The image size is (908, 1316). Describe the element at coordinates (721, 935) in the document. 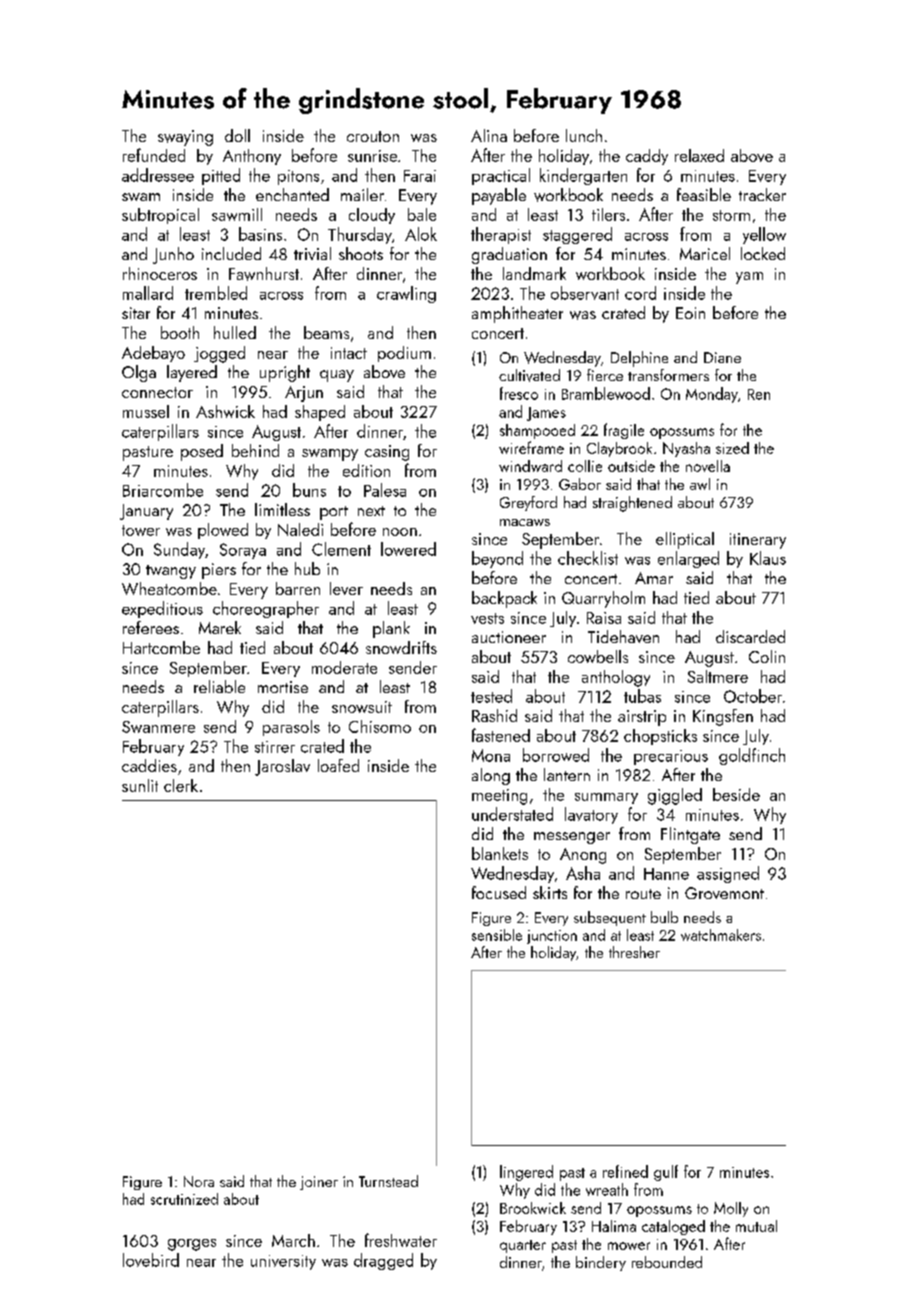

I see `watchmakers` at that location.
